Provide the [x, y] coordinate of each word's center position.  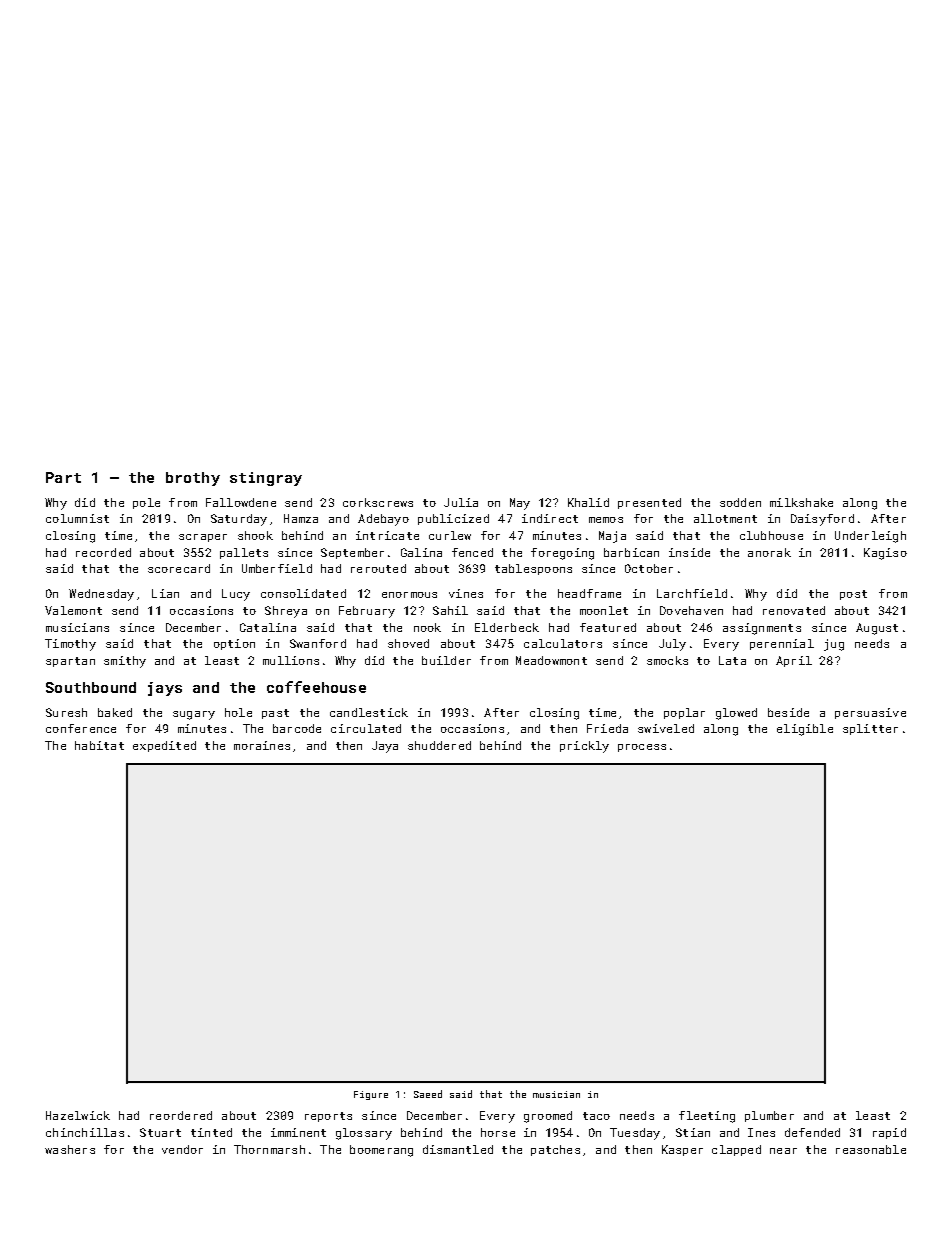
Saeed [428, 1094]
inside [689, 552]
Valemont [73, 610]
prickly [584, 747]
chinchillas [85, 1132]
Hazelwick [78, 1115]
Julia [461, 502]
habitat [99, 745]
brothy [193, 479]
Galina [421, 552]
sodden [740, 502]
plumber [769, 1116]
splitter [870, 729]
